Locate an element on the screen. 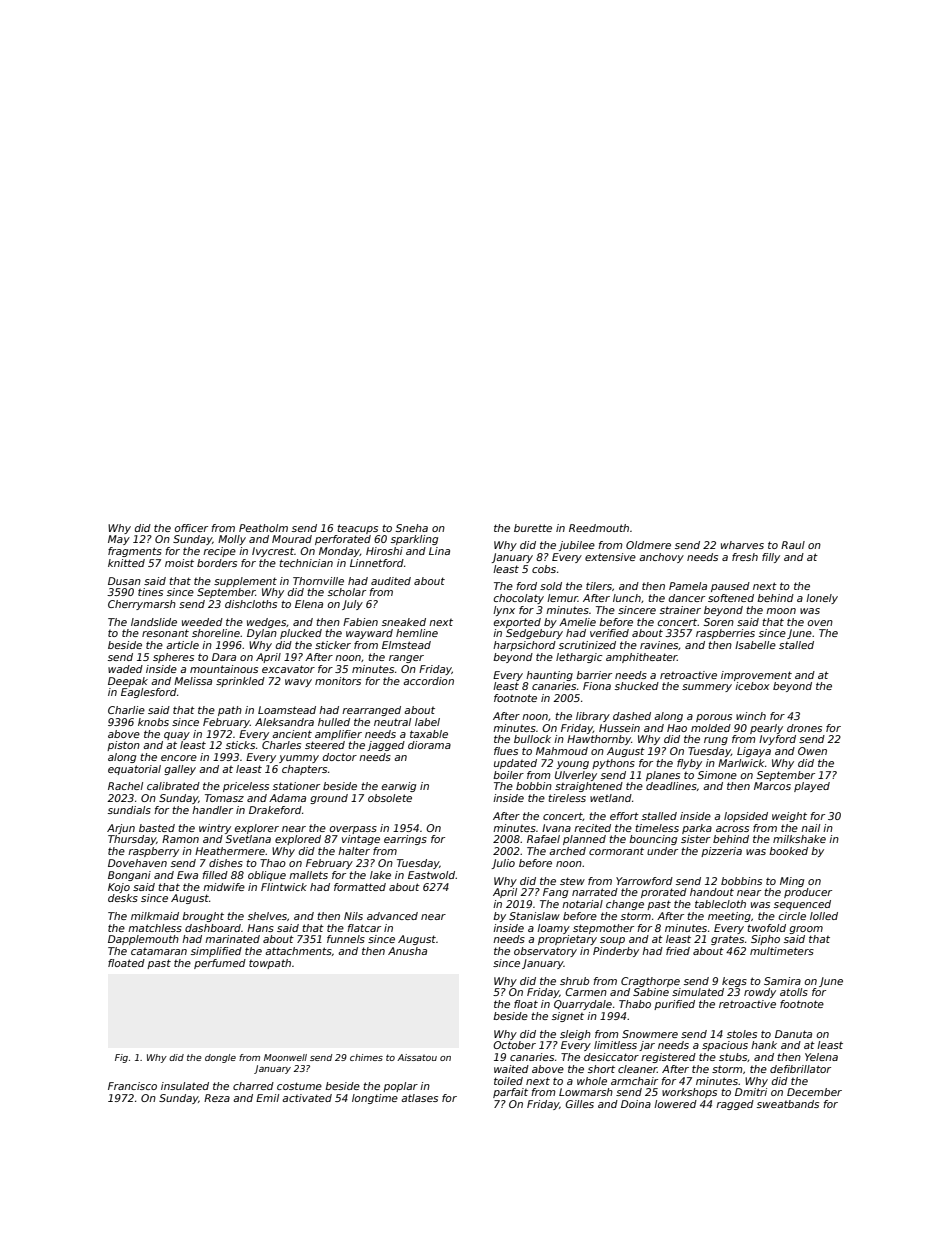 The width and height of the screenshot is (952, 1233). Peatholm is located at coordinates (263, 528).
